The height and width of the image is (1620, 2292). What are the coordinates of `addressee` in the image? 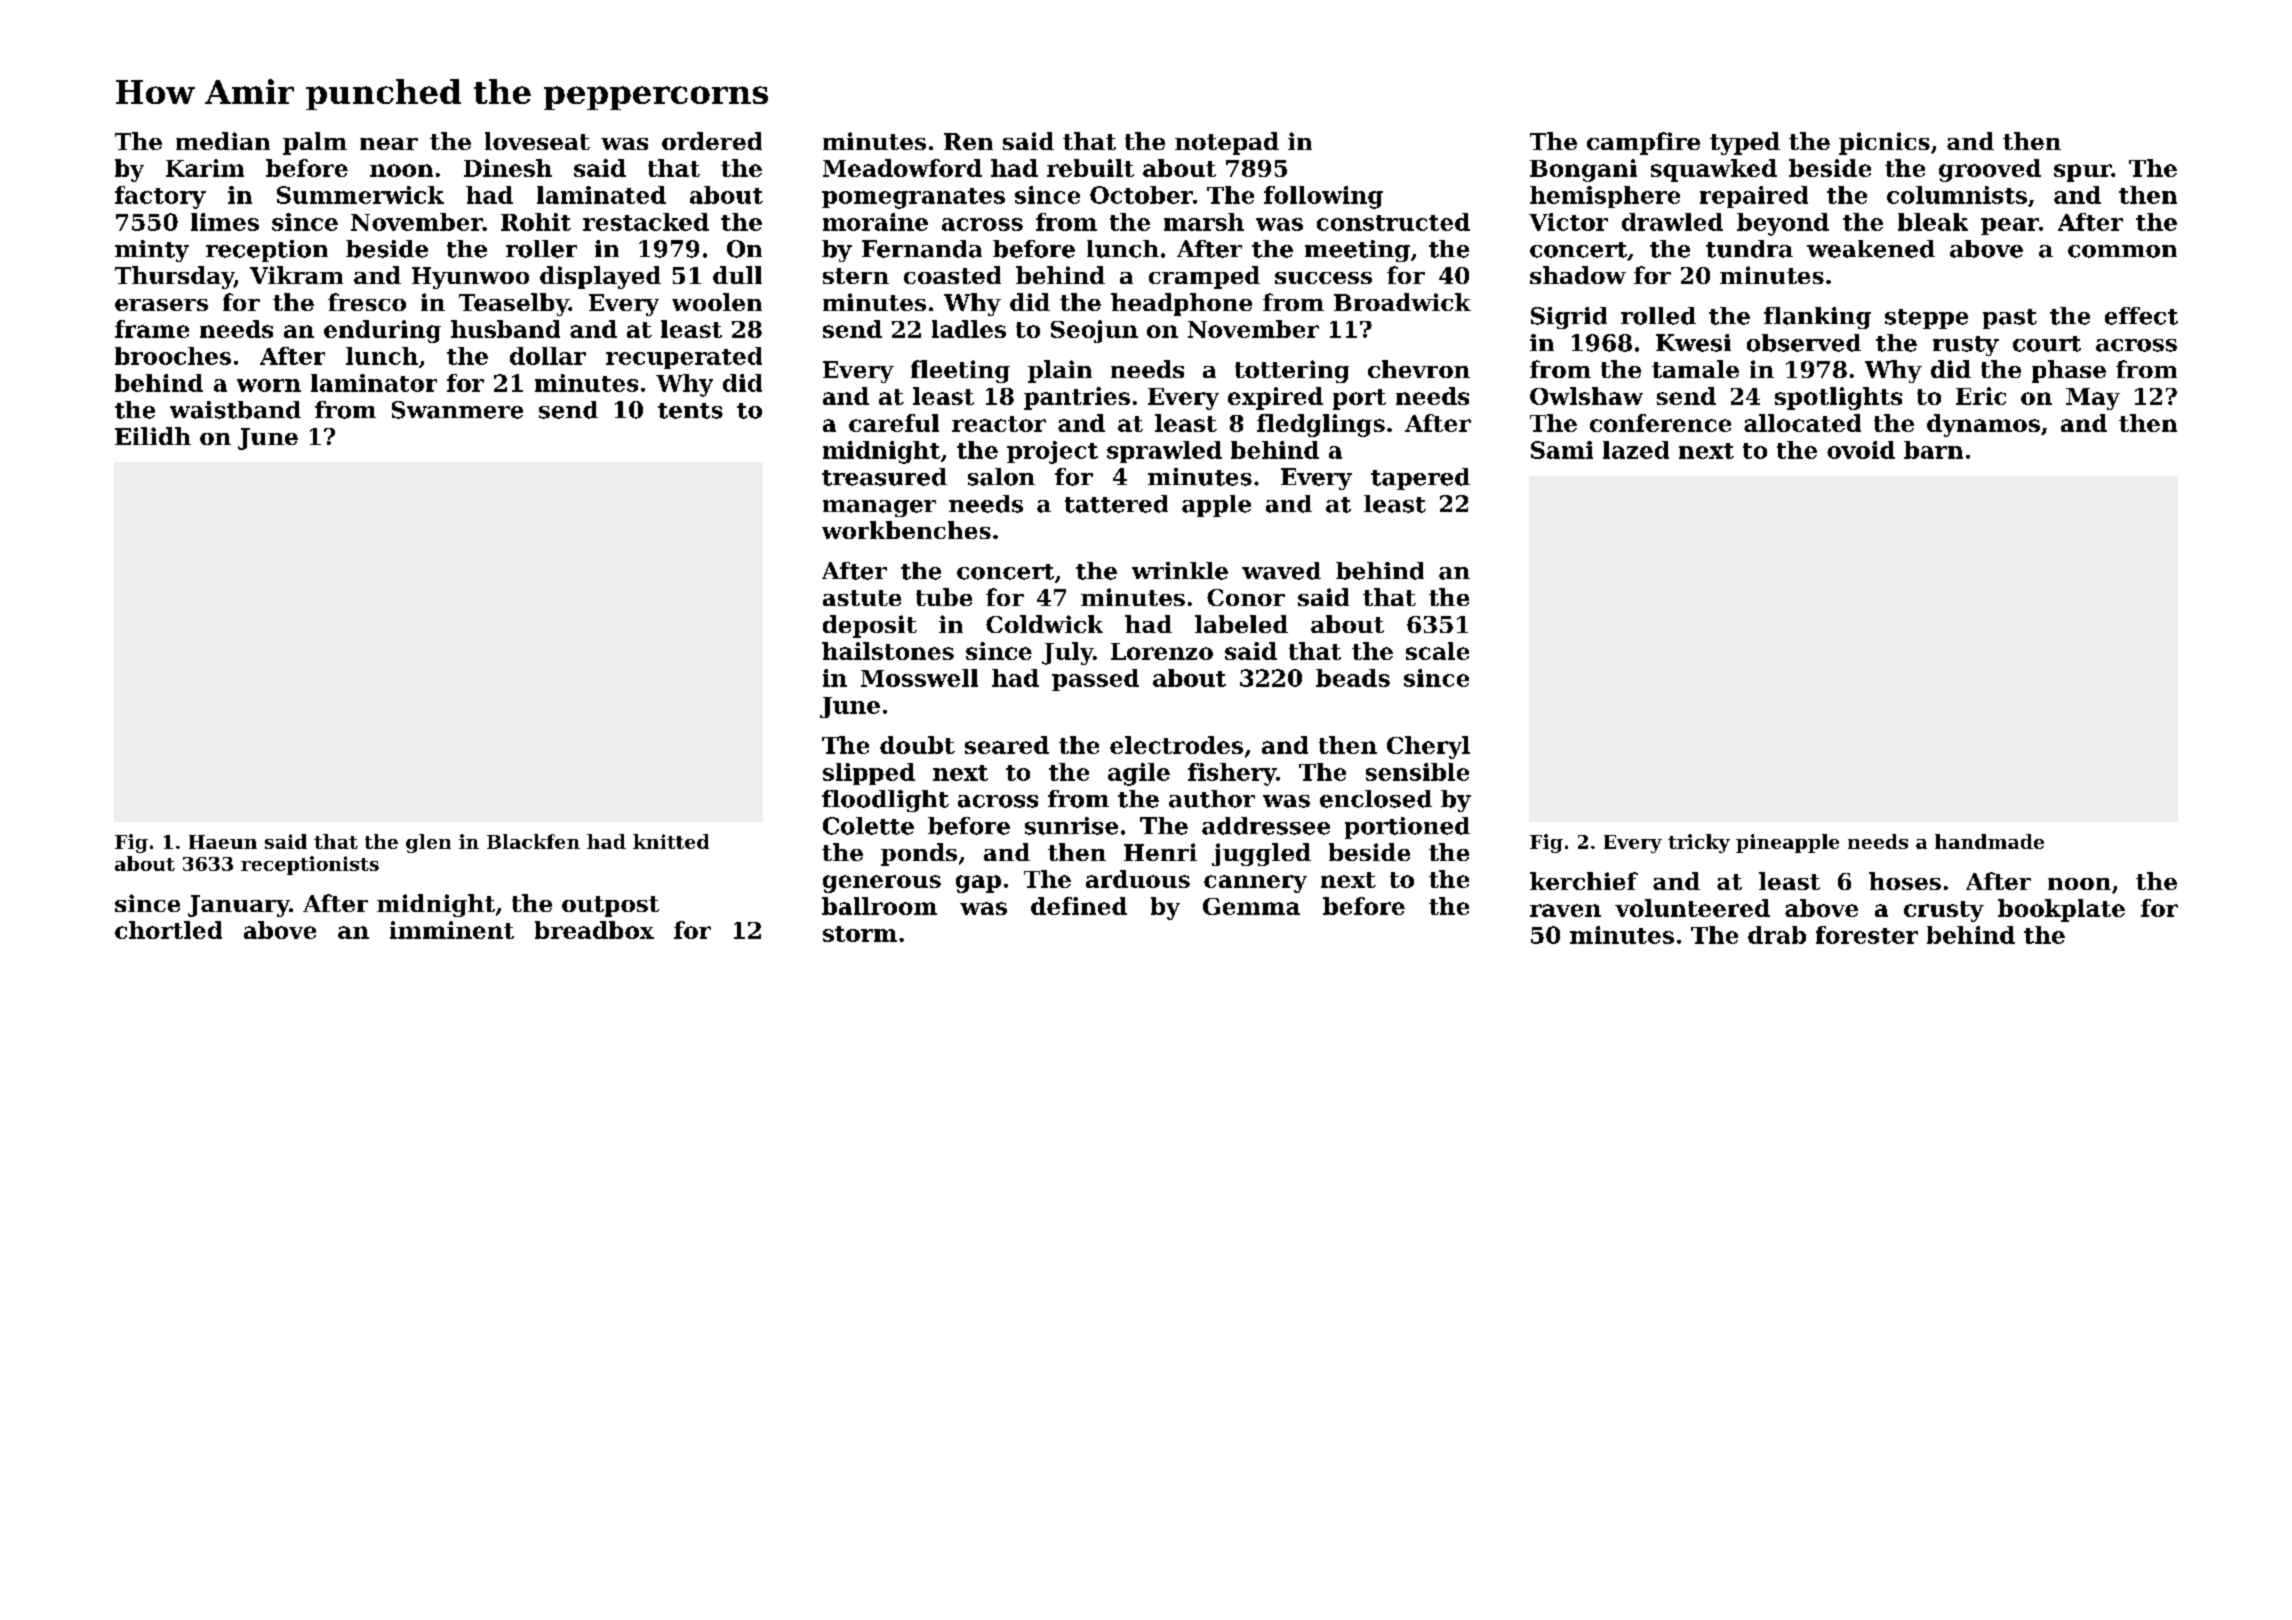 It's located at (1266, 826).
